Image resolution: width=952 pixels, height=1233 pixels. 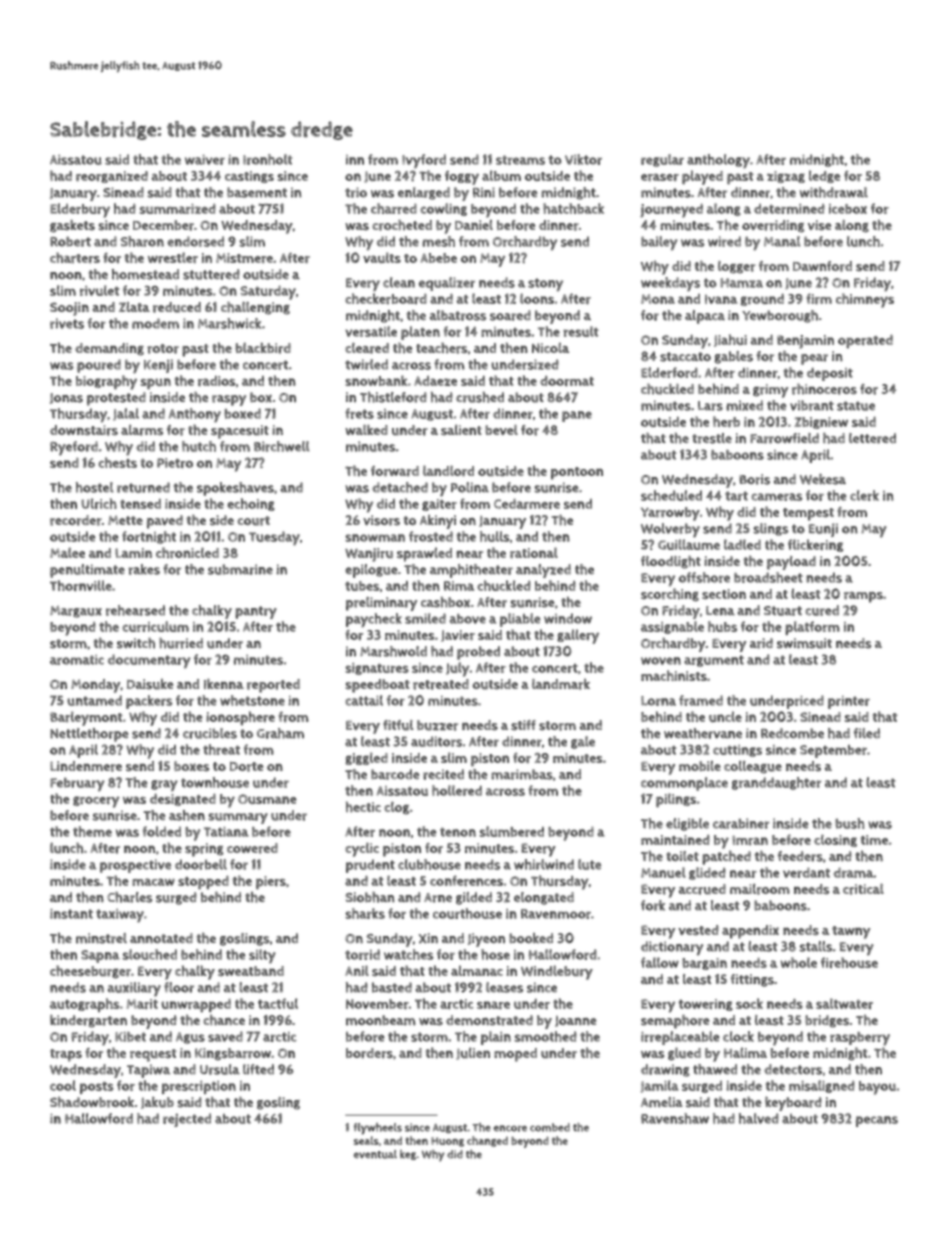 What do you see at coordinates (543, 571) in the screenshot?
I see `analyzed` at bounding box center [543, 571].
